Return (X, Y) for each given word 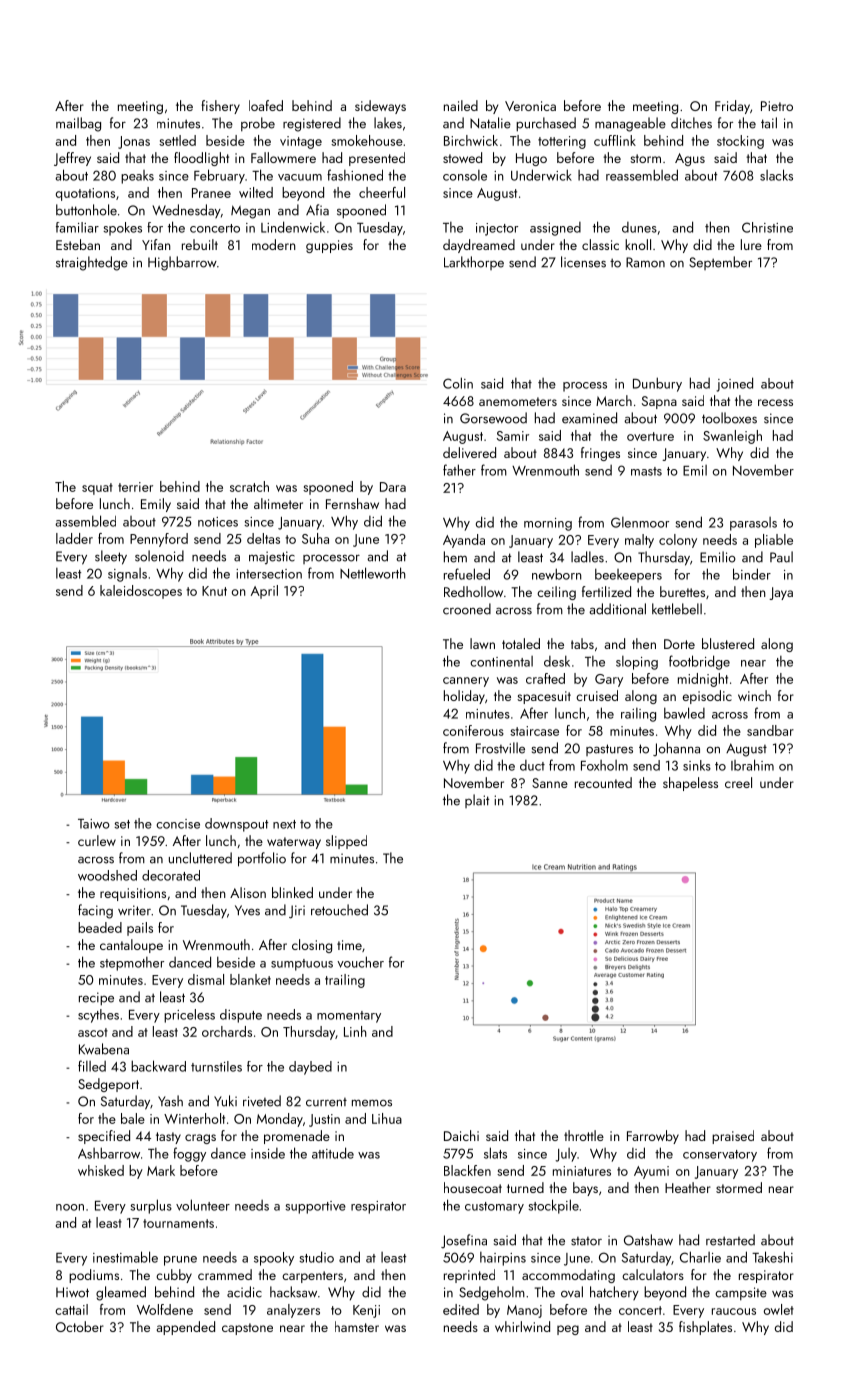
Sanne (550, 783)
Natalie (490, 123)
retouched (339, 910)
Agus (690, 159)
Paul (781, 557)
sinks (697, 765)
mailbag (78, 124)
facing (95, 911)
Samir (513, 436)
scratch (249, 486)
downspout (236, 825)
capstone (247, 1329)
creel (738, 782)
